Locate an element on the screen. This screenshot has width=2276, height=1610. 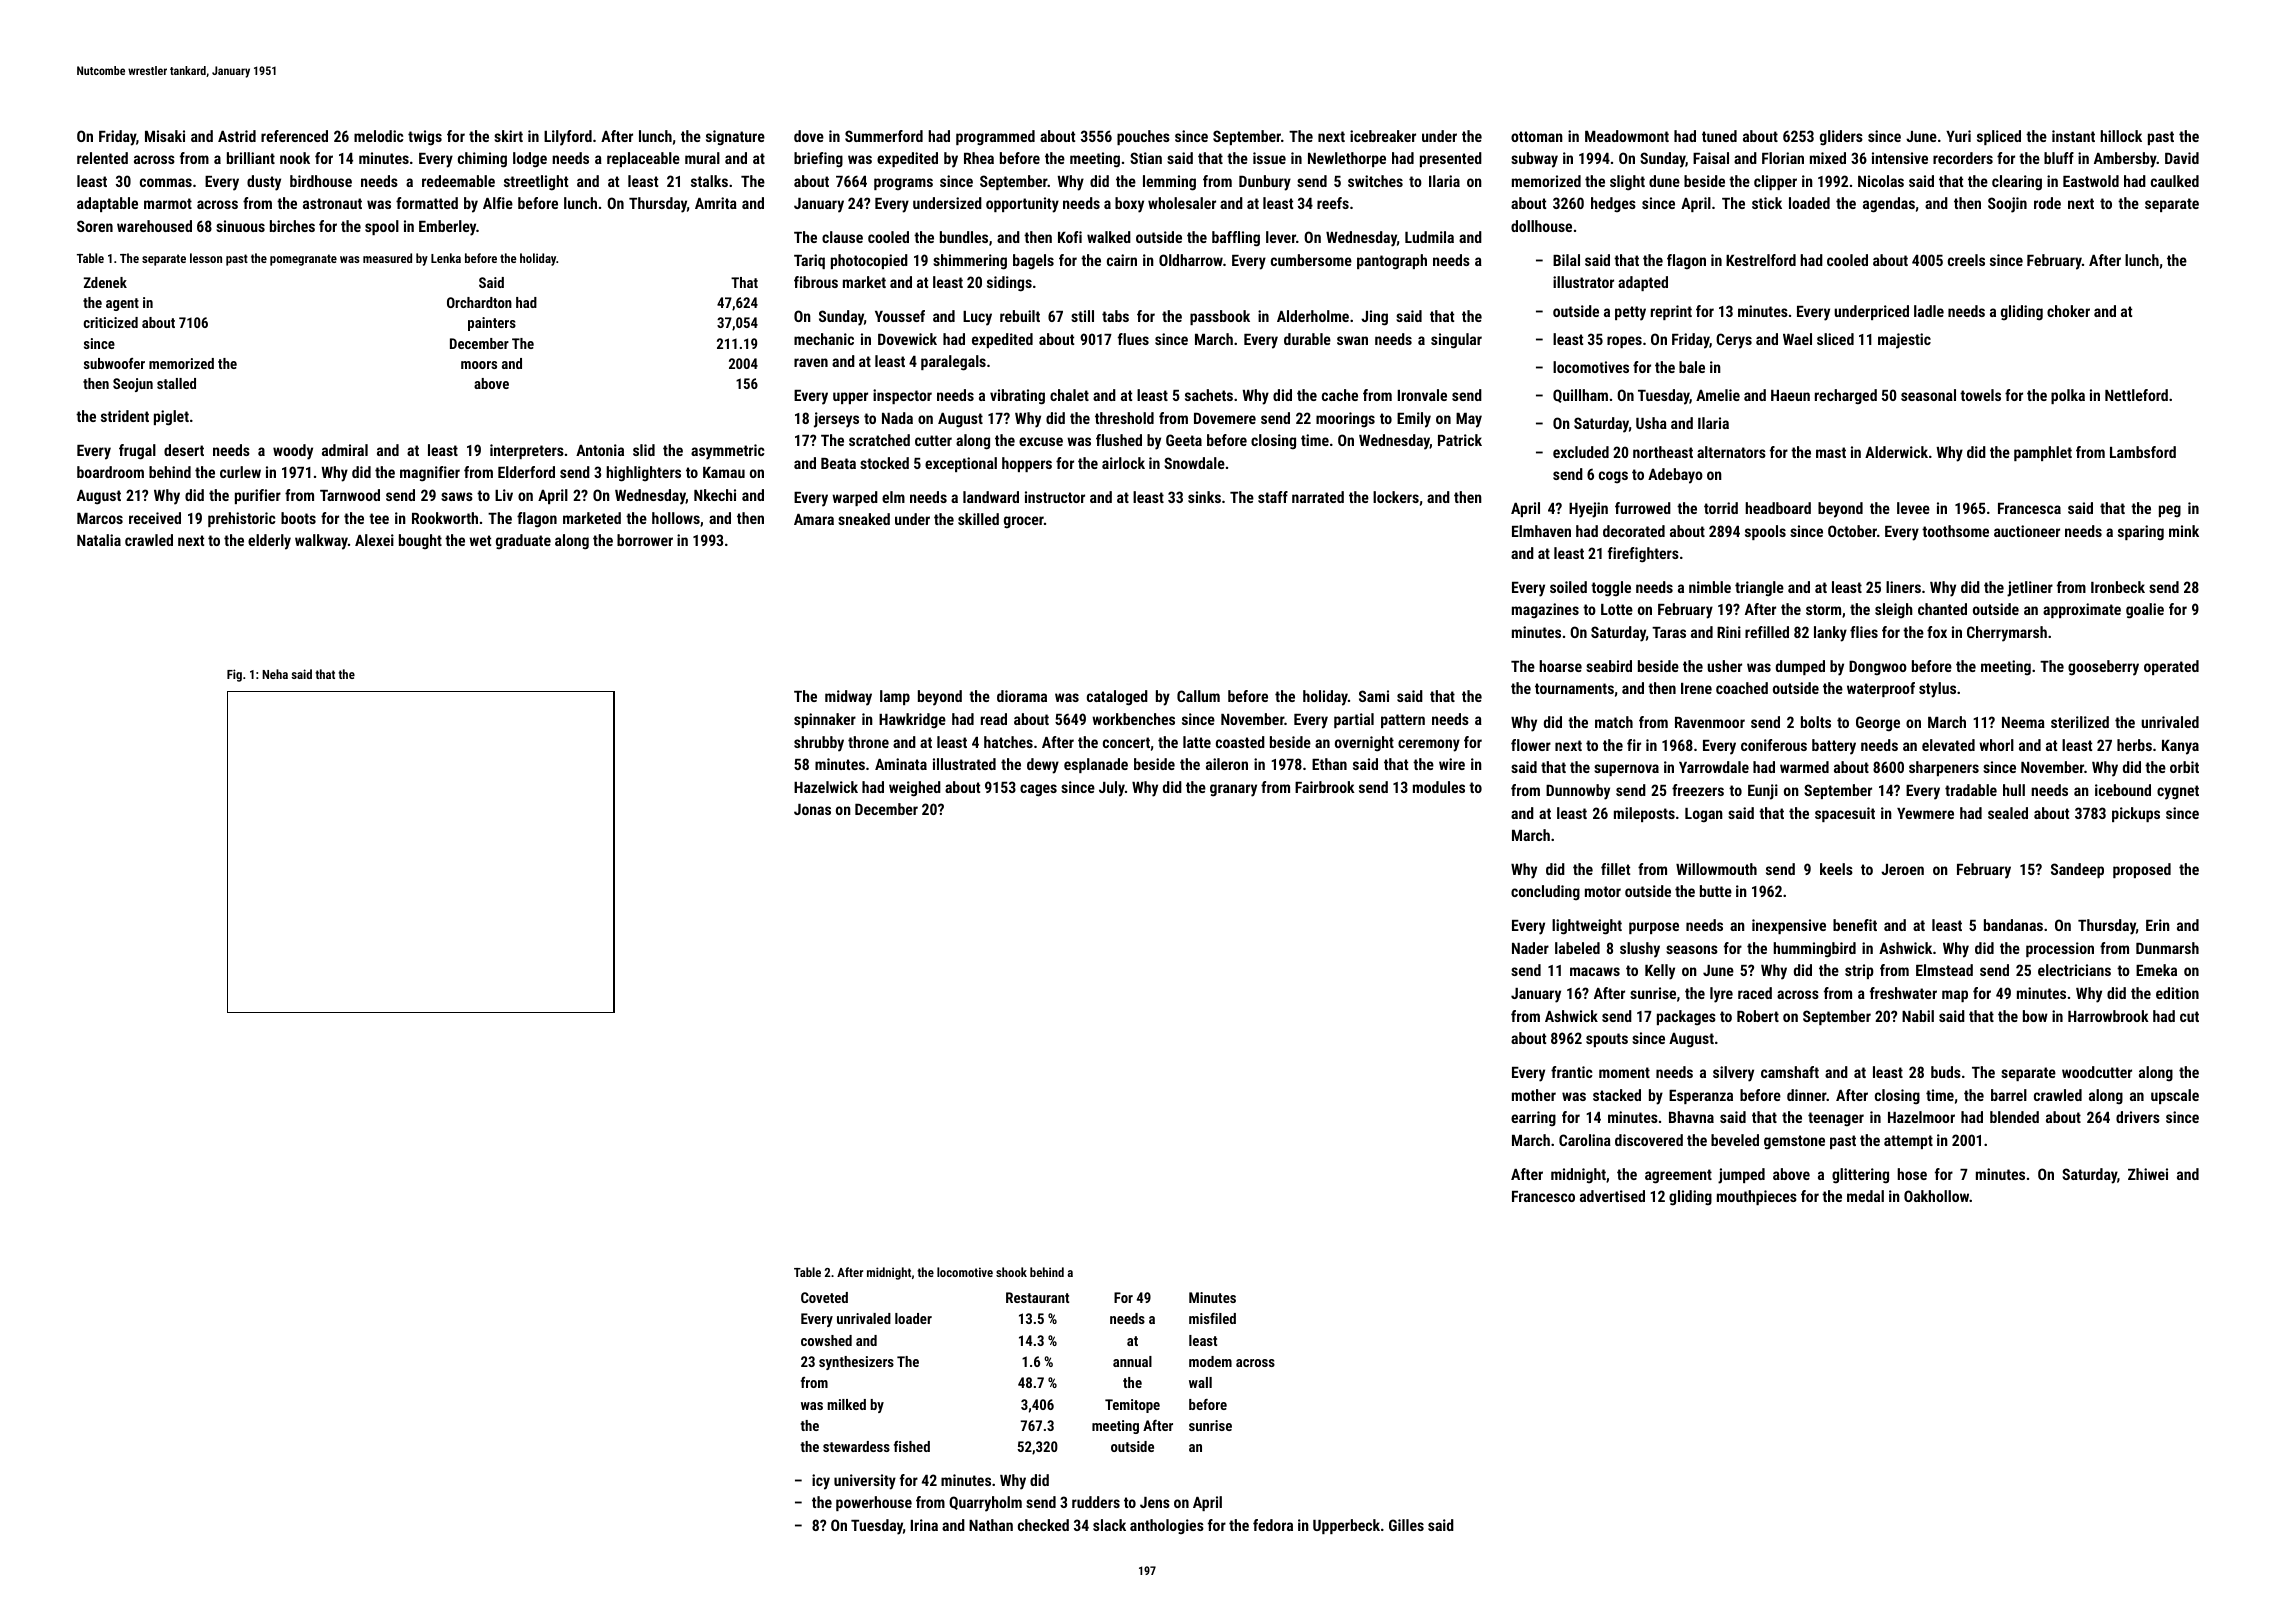
recorders is located at coordinates (1963, 158).
